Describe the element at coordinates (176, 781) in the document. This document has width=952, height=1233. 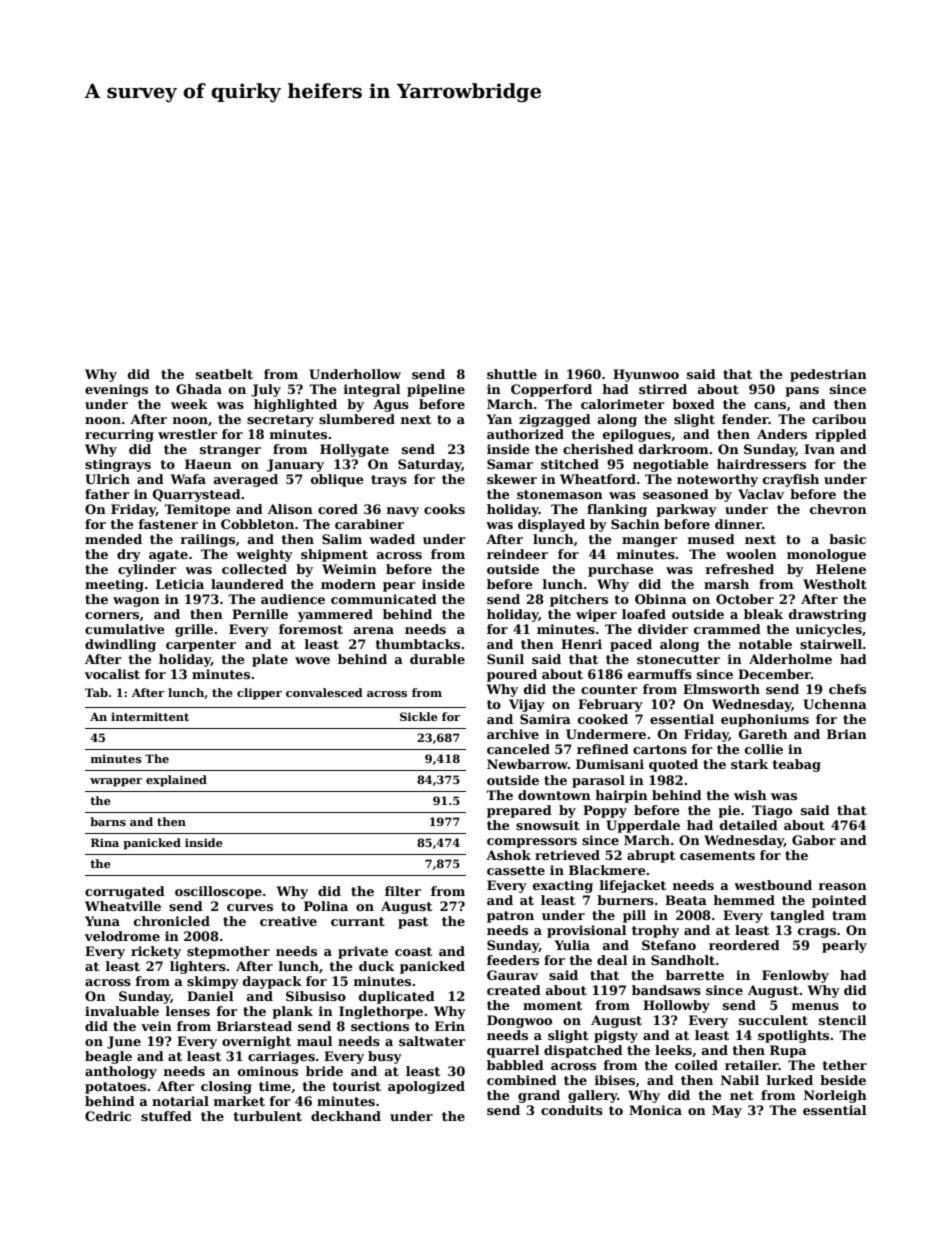
I see `explained` at that location.
